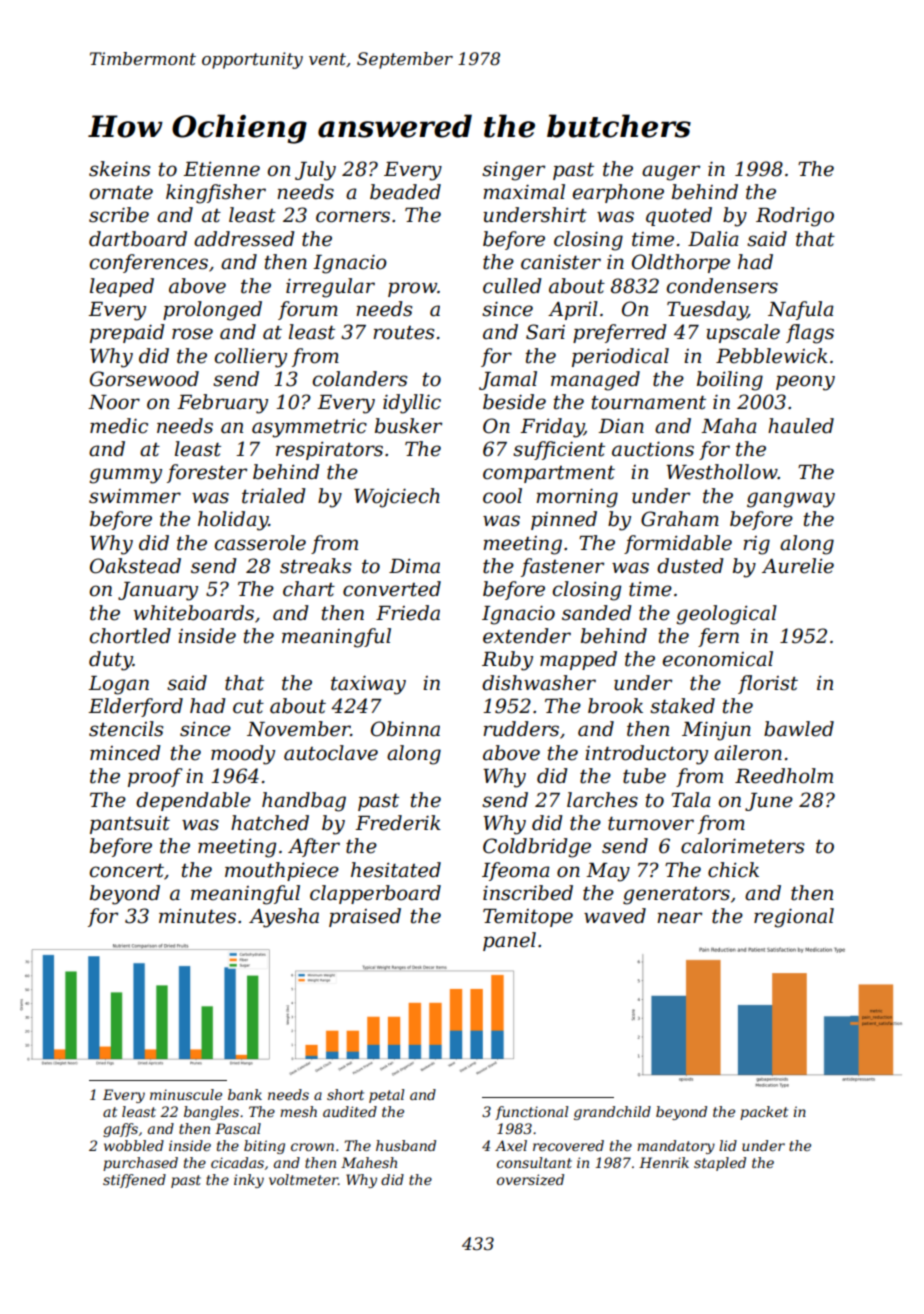  I want to click on chortled, so click(130, 636).
